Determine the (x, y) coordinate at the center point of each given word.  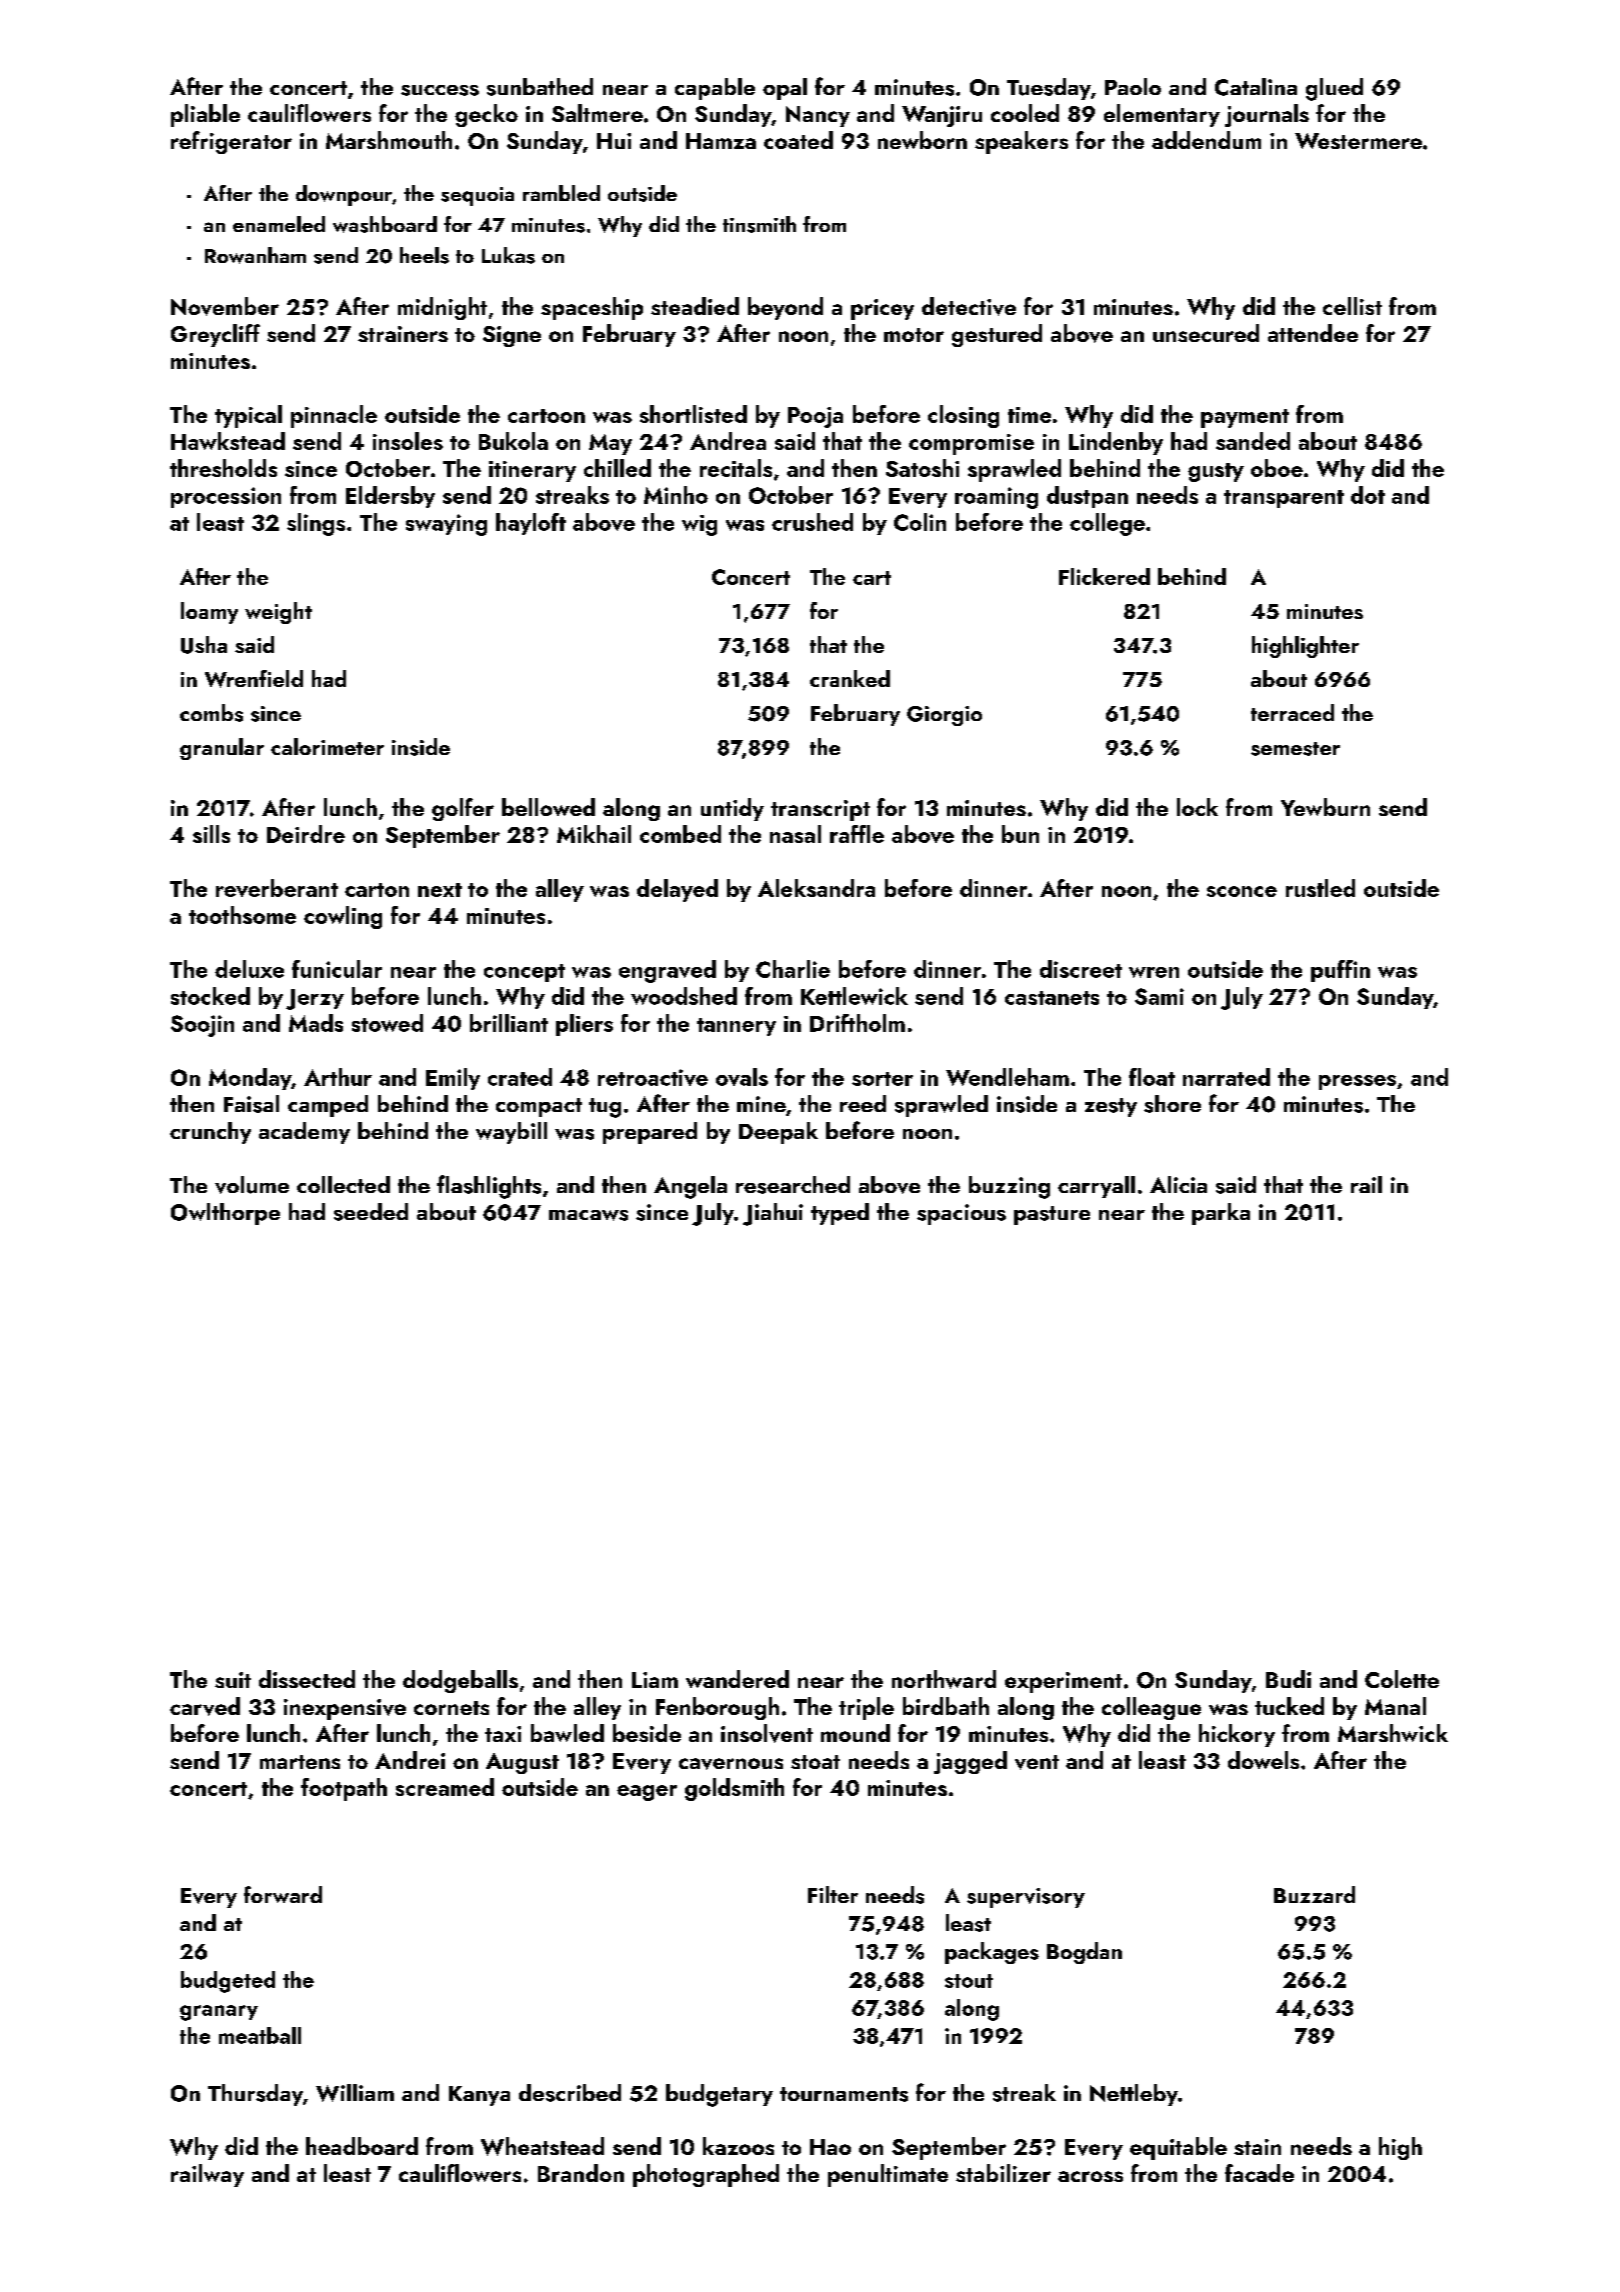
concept (524, 973)
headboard (362, 2146)
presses (1357, 1082)
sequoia (477, 196)
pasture (1052, 1215)
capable (715, 89)
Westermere (1358, 141)
